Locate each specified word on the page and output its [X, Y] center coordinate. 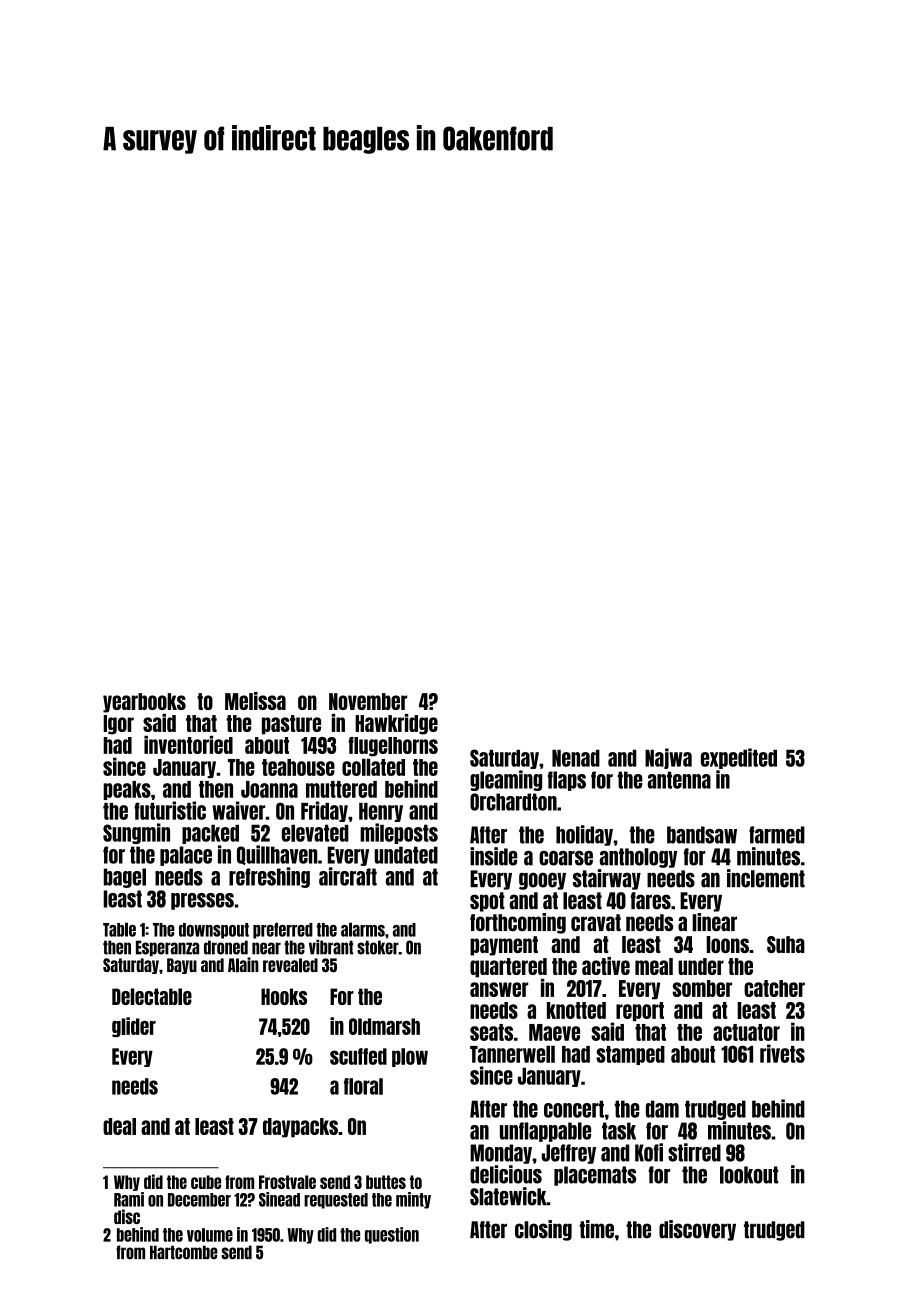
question [392, 1235]
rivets [782, 1053]
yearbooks [144, 703]
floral [363, 1086]
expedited [739, 758]
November [368, 701]
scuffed [358, 1056]
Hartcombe [184, 1252]
